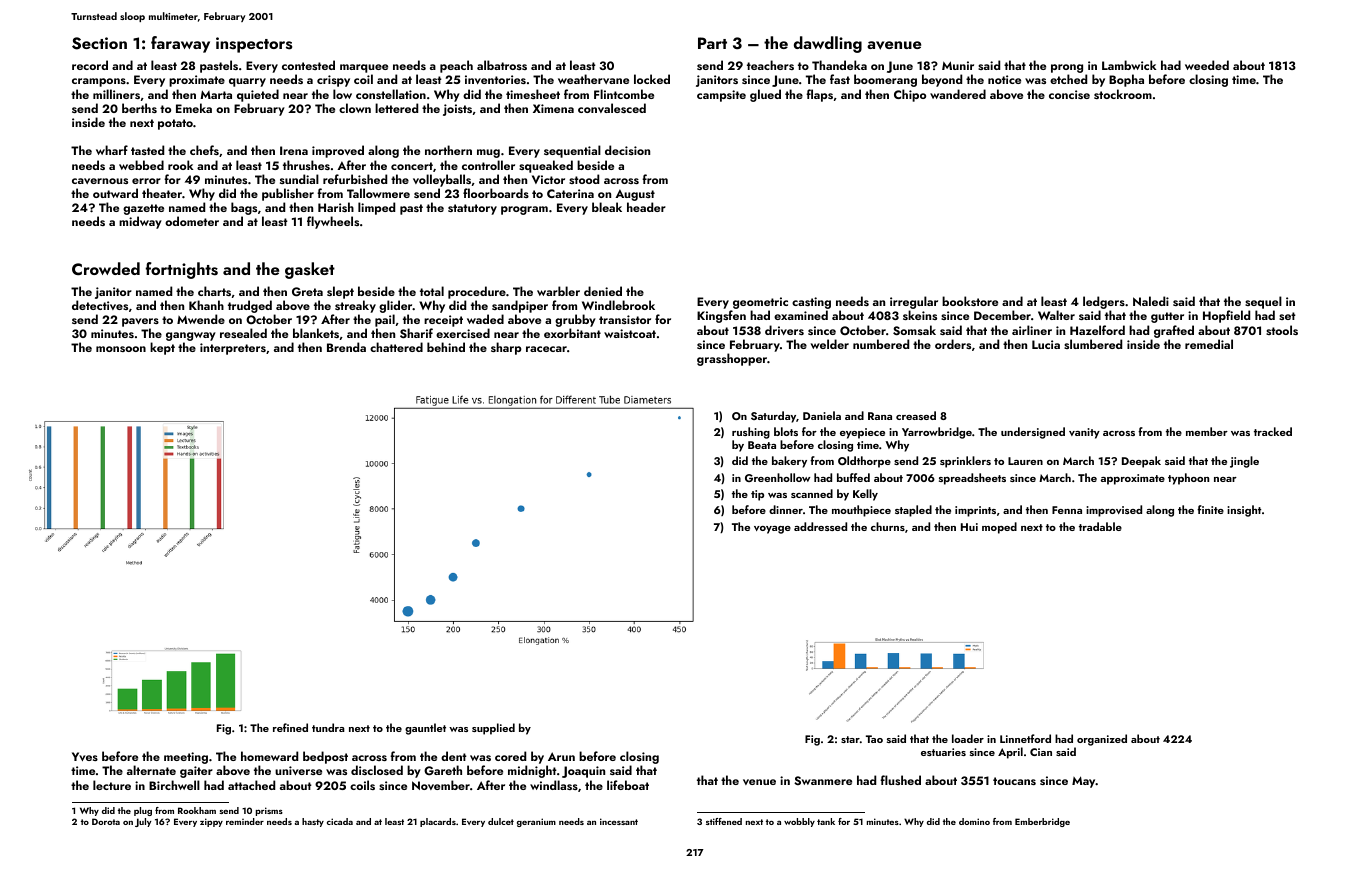  What do you see at coordinates (333, 222) in the screenshot?
I see `flywheels` at bounding box center [333, 222].
